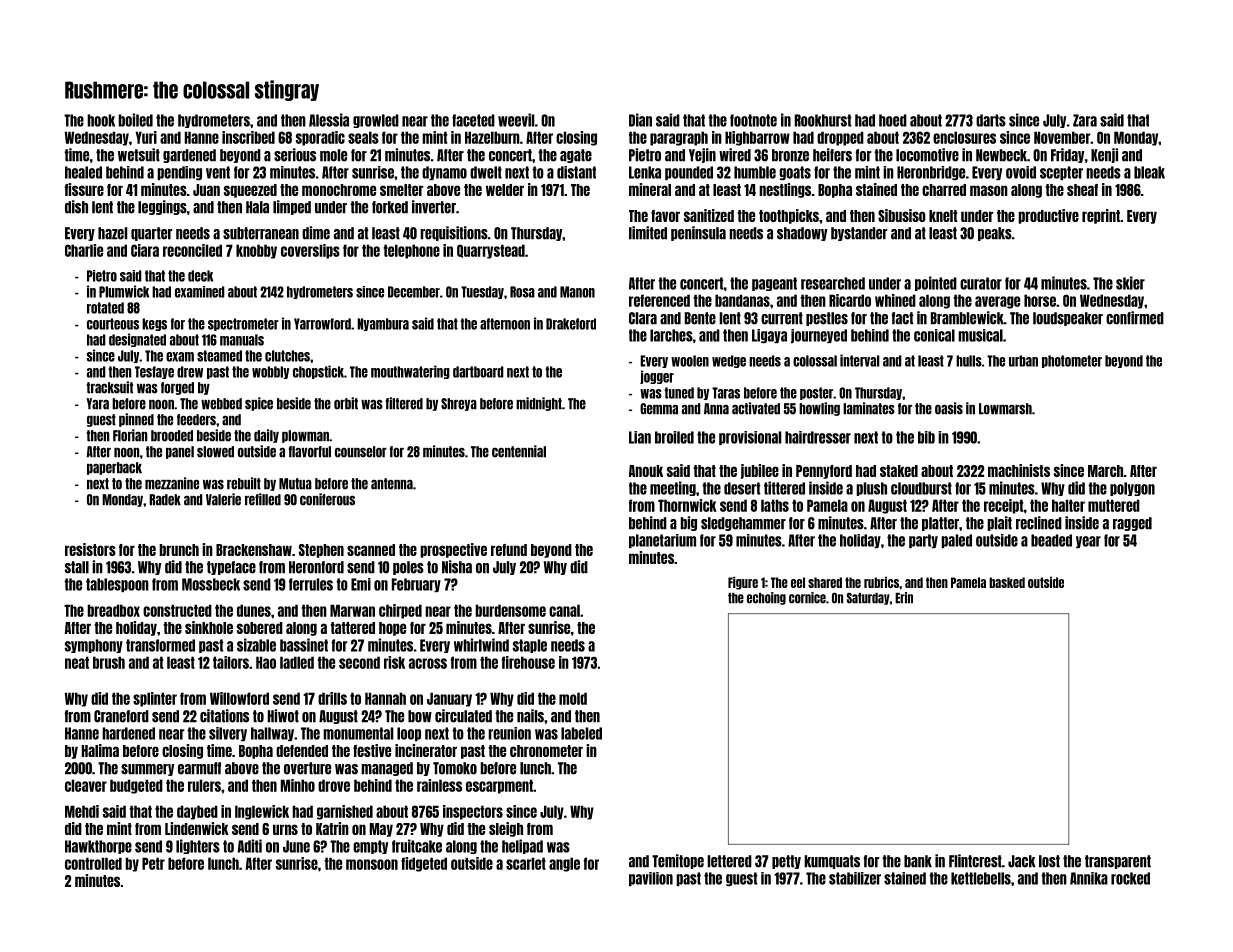 This screenshot has height=952, width=1233. What do you see at coordinates (1088, 542) in the screenshot?
I see `year` at bounding box center [1088, 542].
